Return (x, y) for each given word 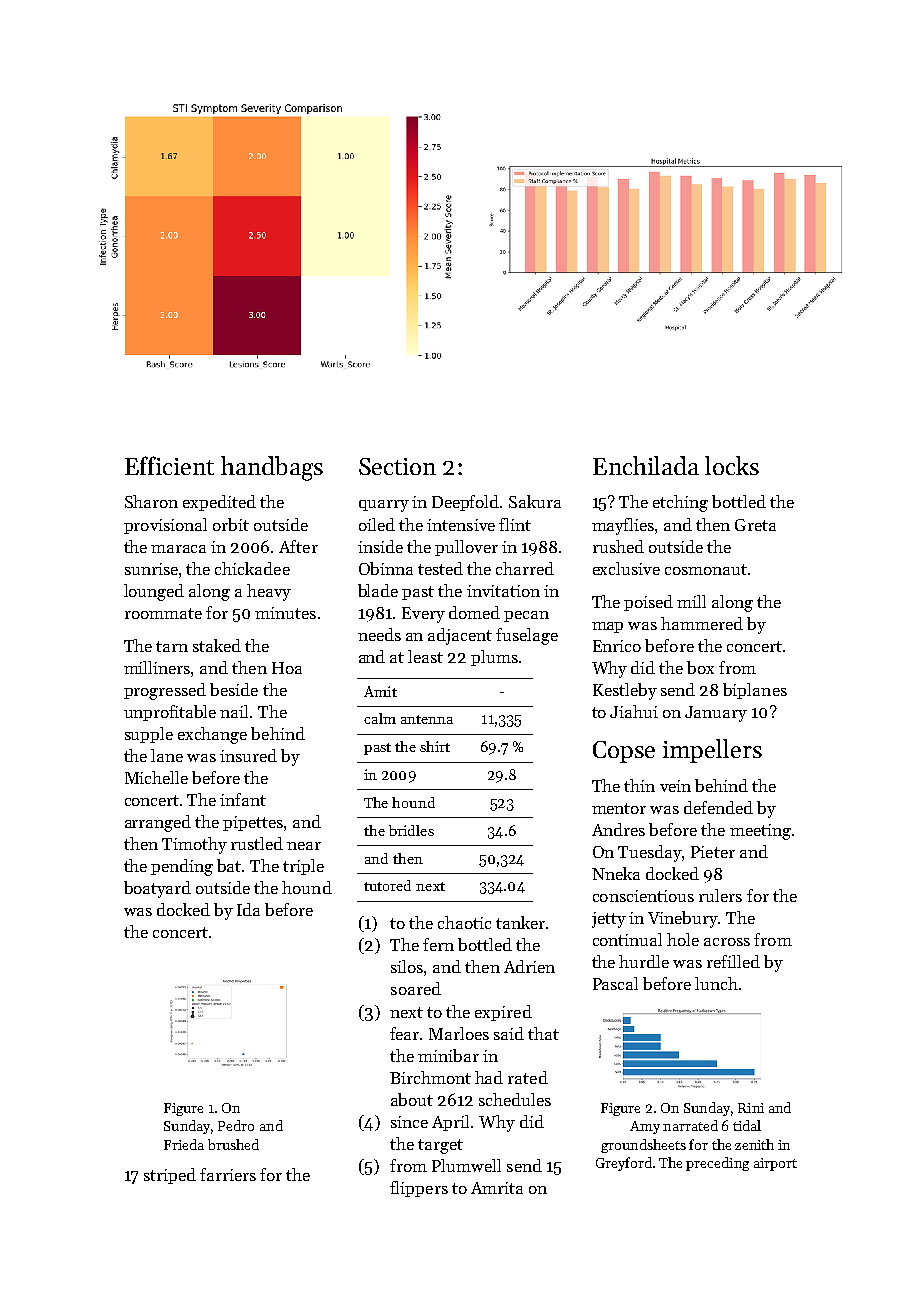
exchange (212, 735)
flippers (419, 1189)
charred (525, 568)
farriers (228, 1174)
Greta (755, 525)
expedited (219, 503)
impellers (712, 751)
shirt (435, 746)
